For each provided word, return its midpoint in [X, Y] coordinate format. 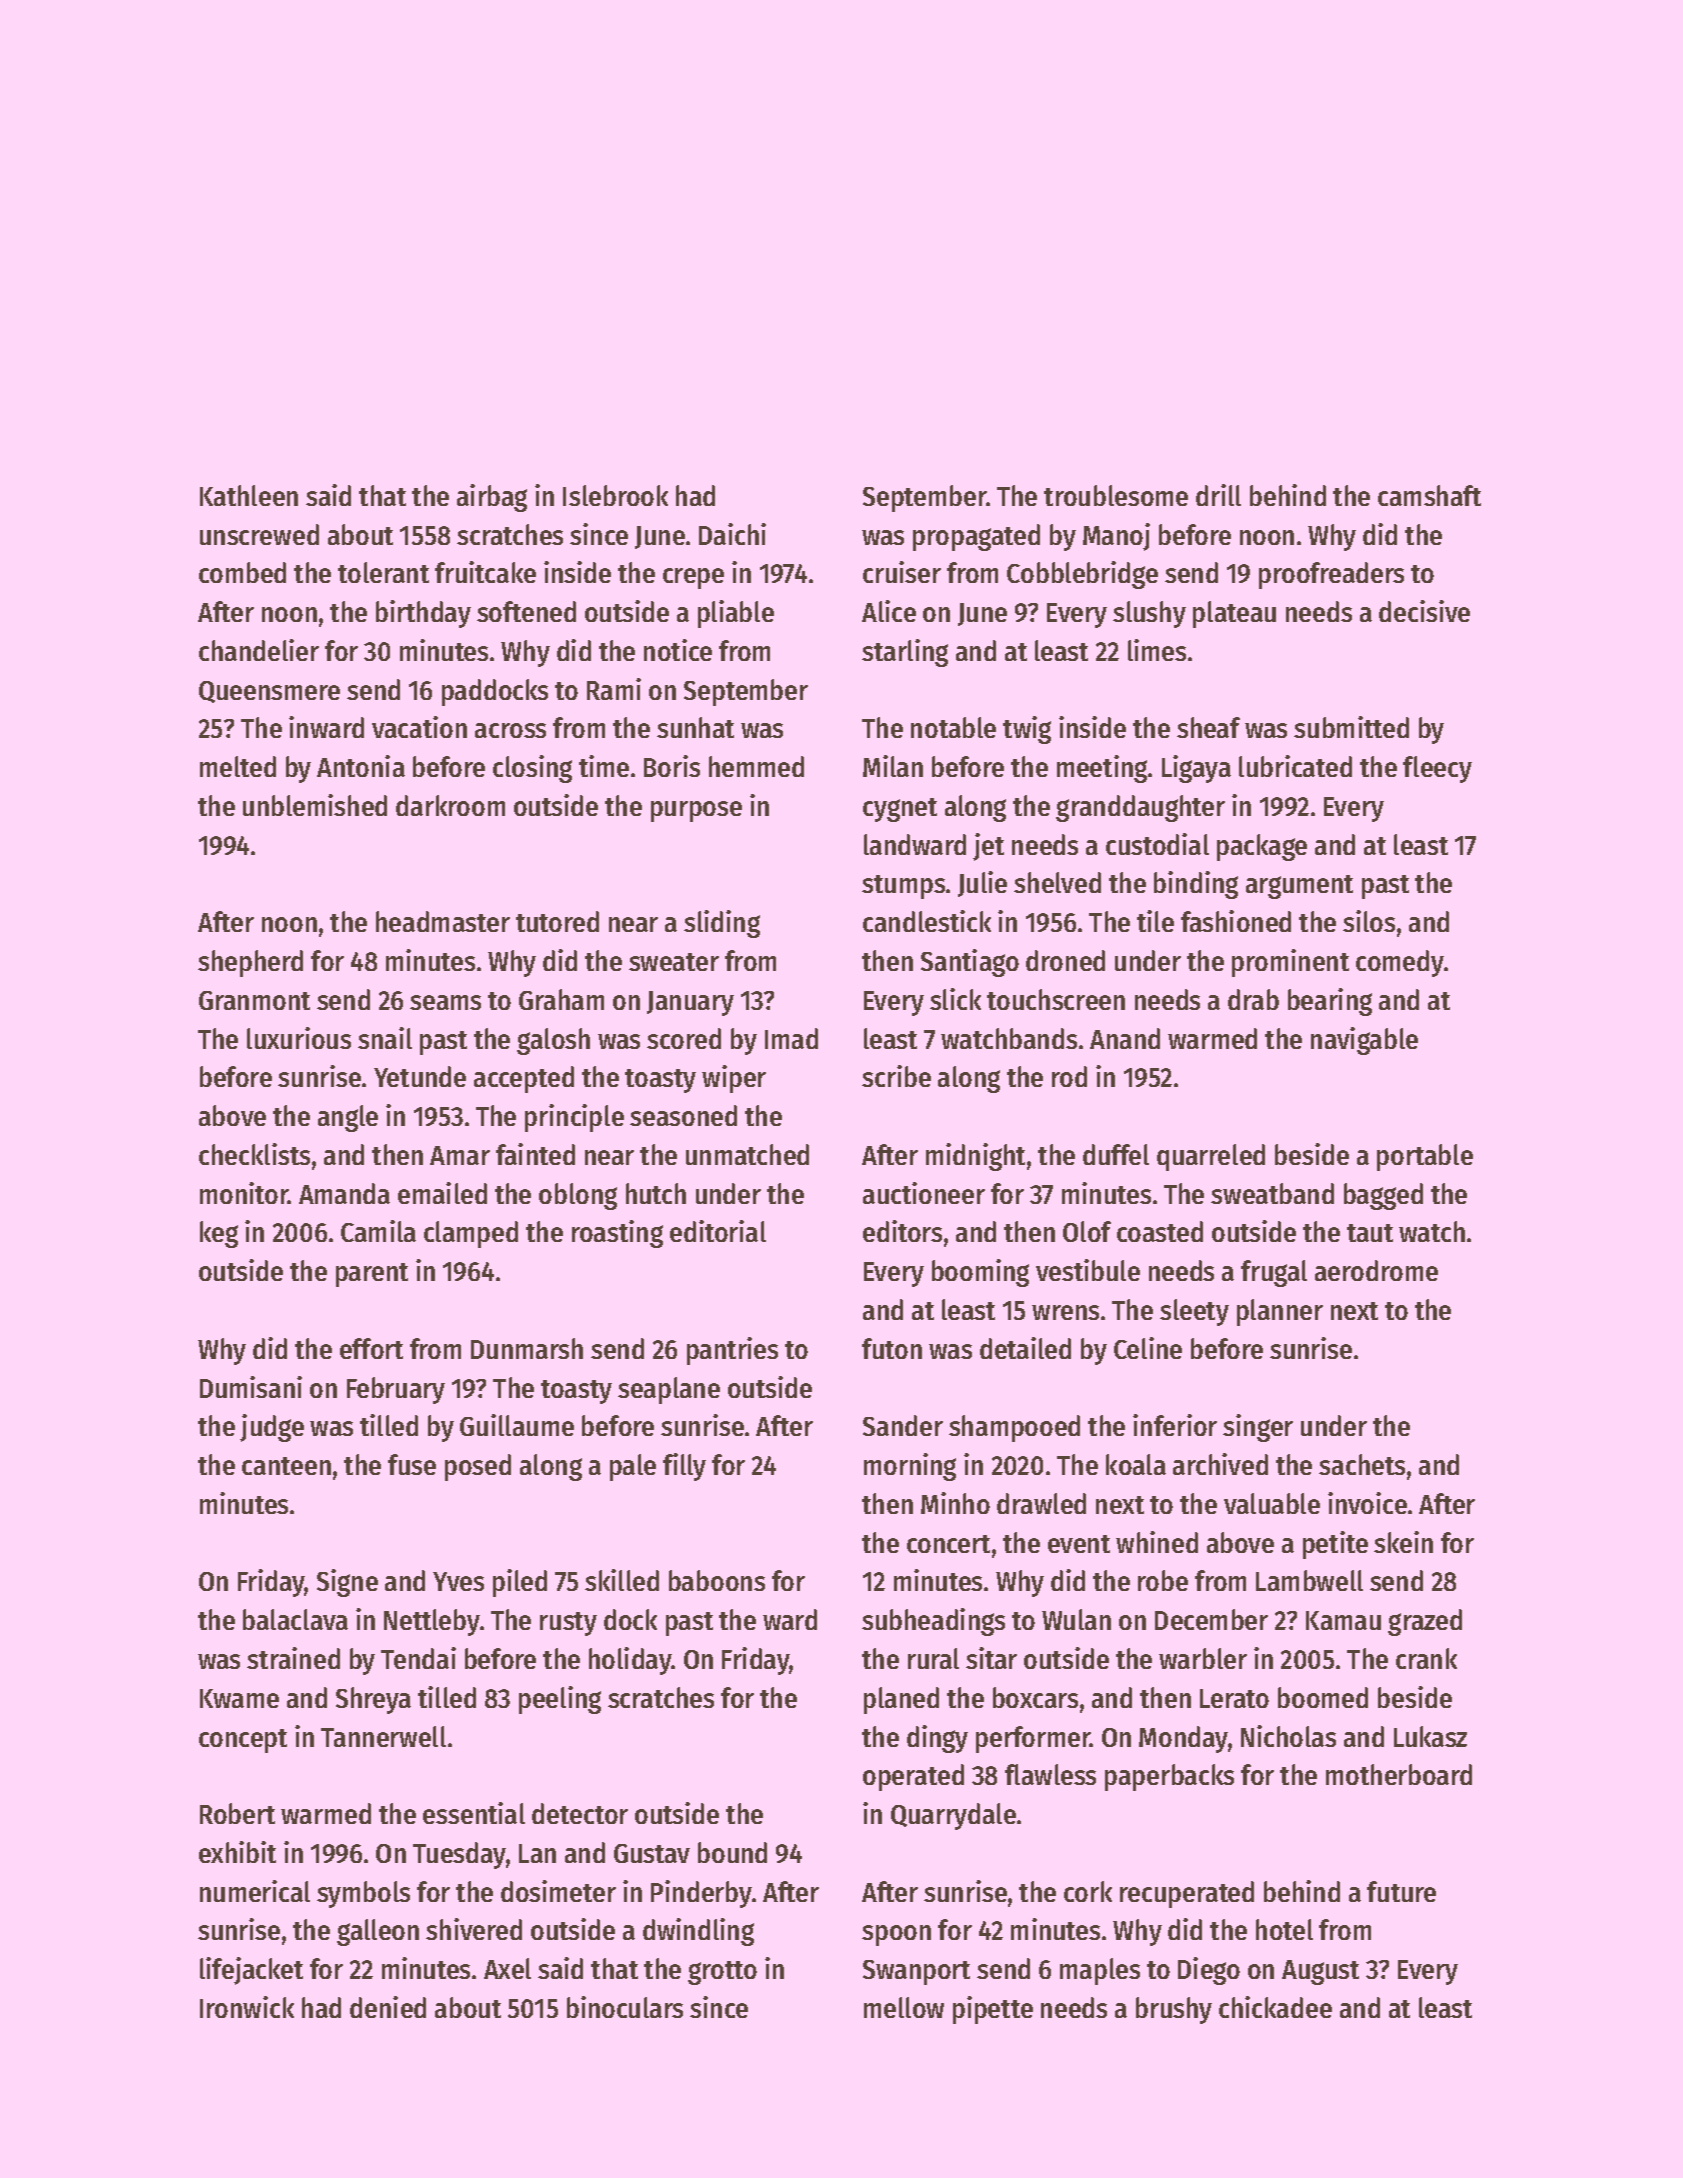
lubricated [1295, 766]
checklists [254, 1154]
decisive [1424, 611]
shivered [474, 1929]
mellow [904, 2007]
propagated [976, 537]
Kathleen [249, 495]
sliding [722, 924]
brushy [1174, 2010]
